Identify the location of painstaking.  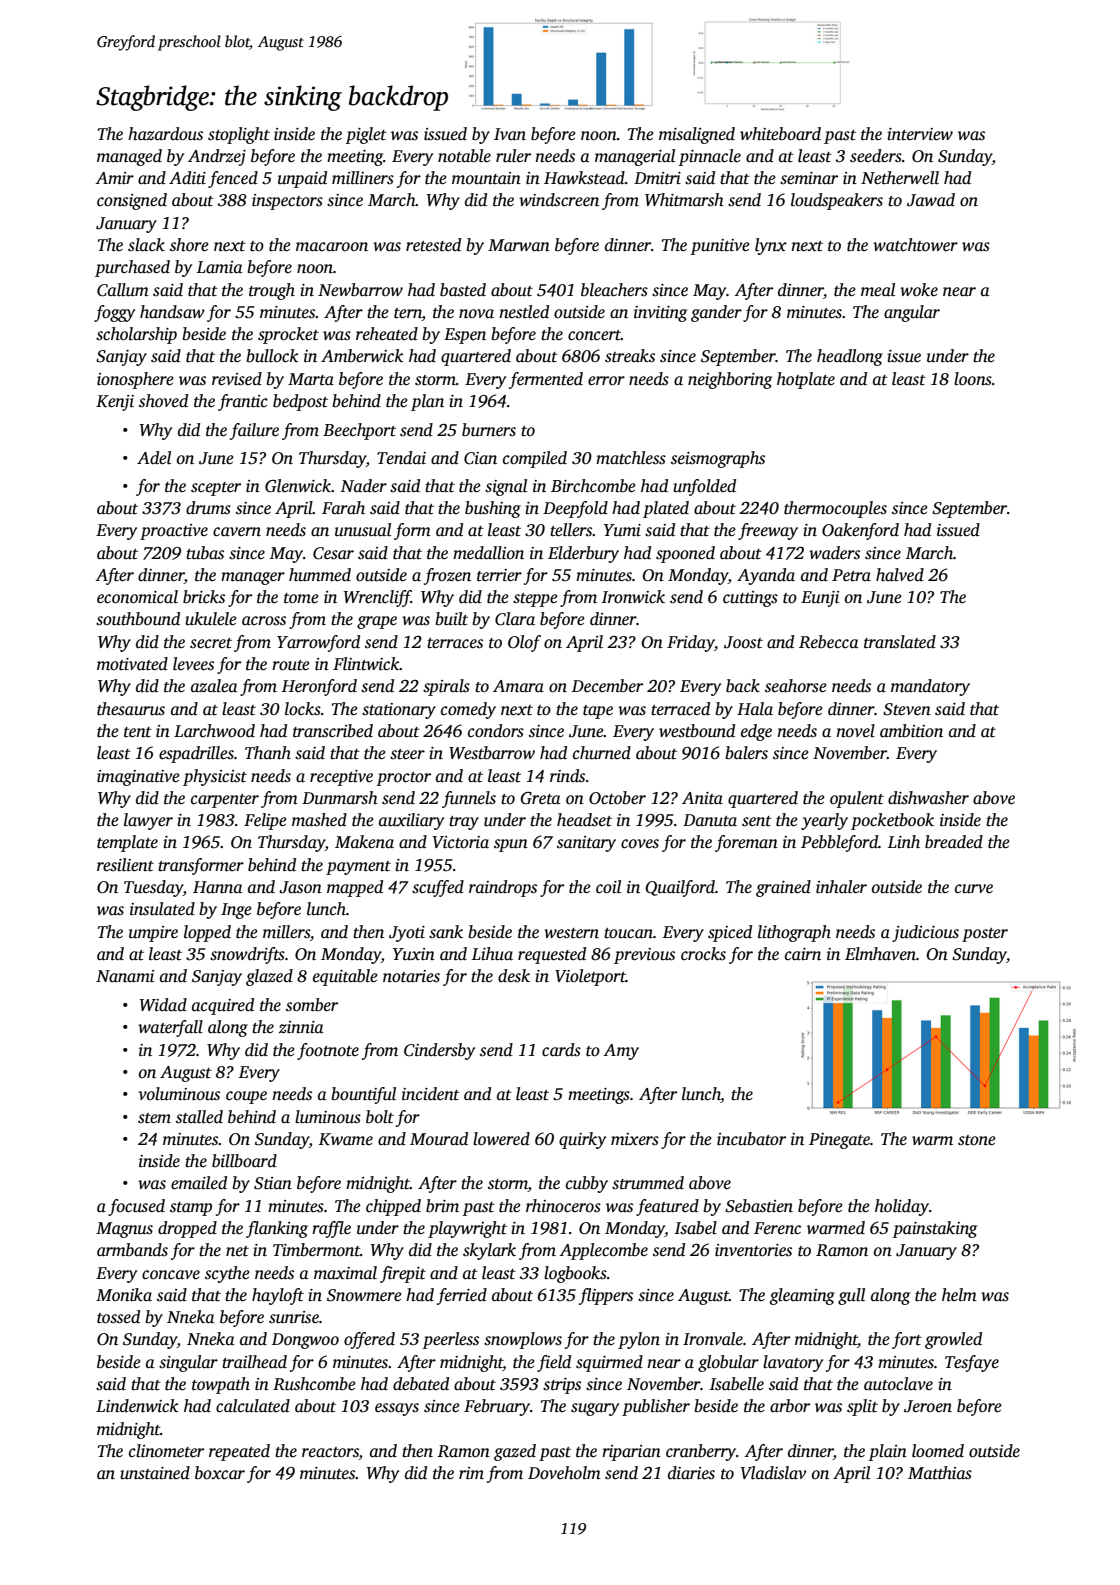
(934, 1229).
